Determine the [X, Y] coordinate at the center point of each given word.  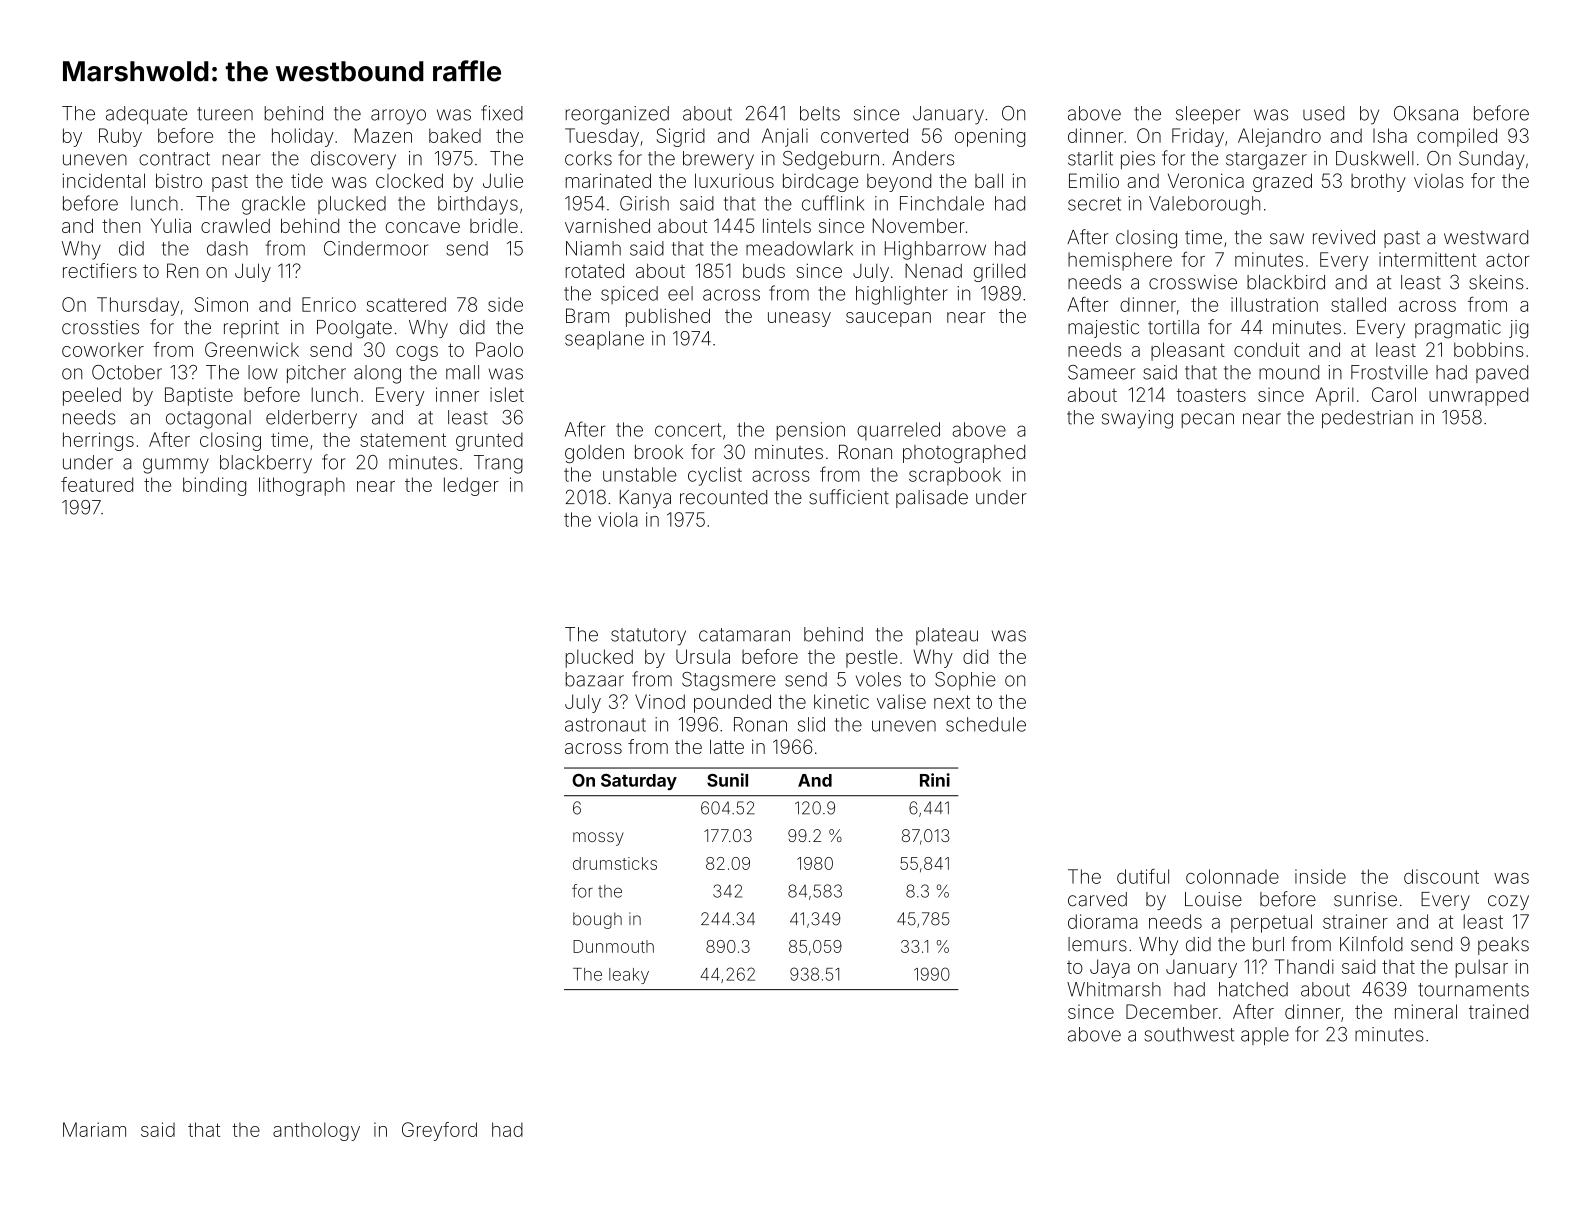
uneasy [799, 319]
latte [727, 746]
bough [597, 920]
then [121, 226]
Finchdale [942, 203]
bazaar [595, 679]
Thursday [138, 306]
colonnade [1232, 876]
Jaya [1110, 968]
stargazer [1266, 161]
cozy [1508, 902]
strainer [1355, 921]
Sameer [1101, 372]
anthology [316, 1131]
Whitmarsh [1114, 989]
